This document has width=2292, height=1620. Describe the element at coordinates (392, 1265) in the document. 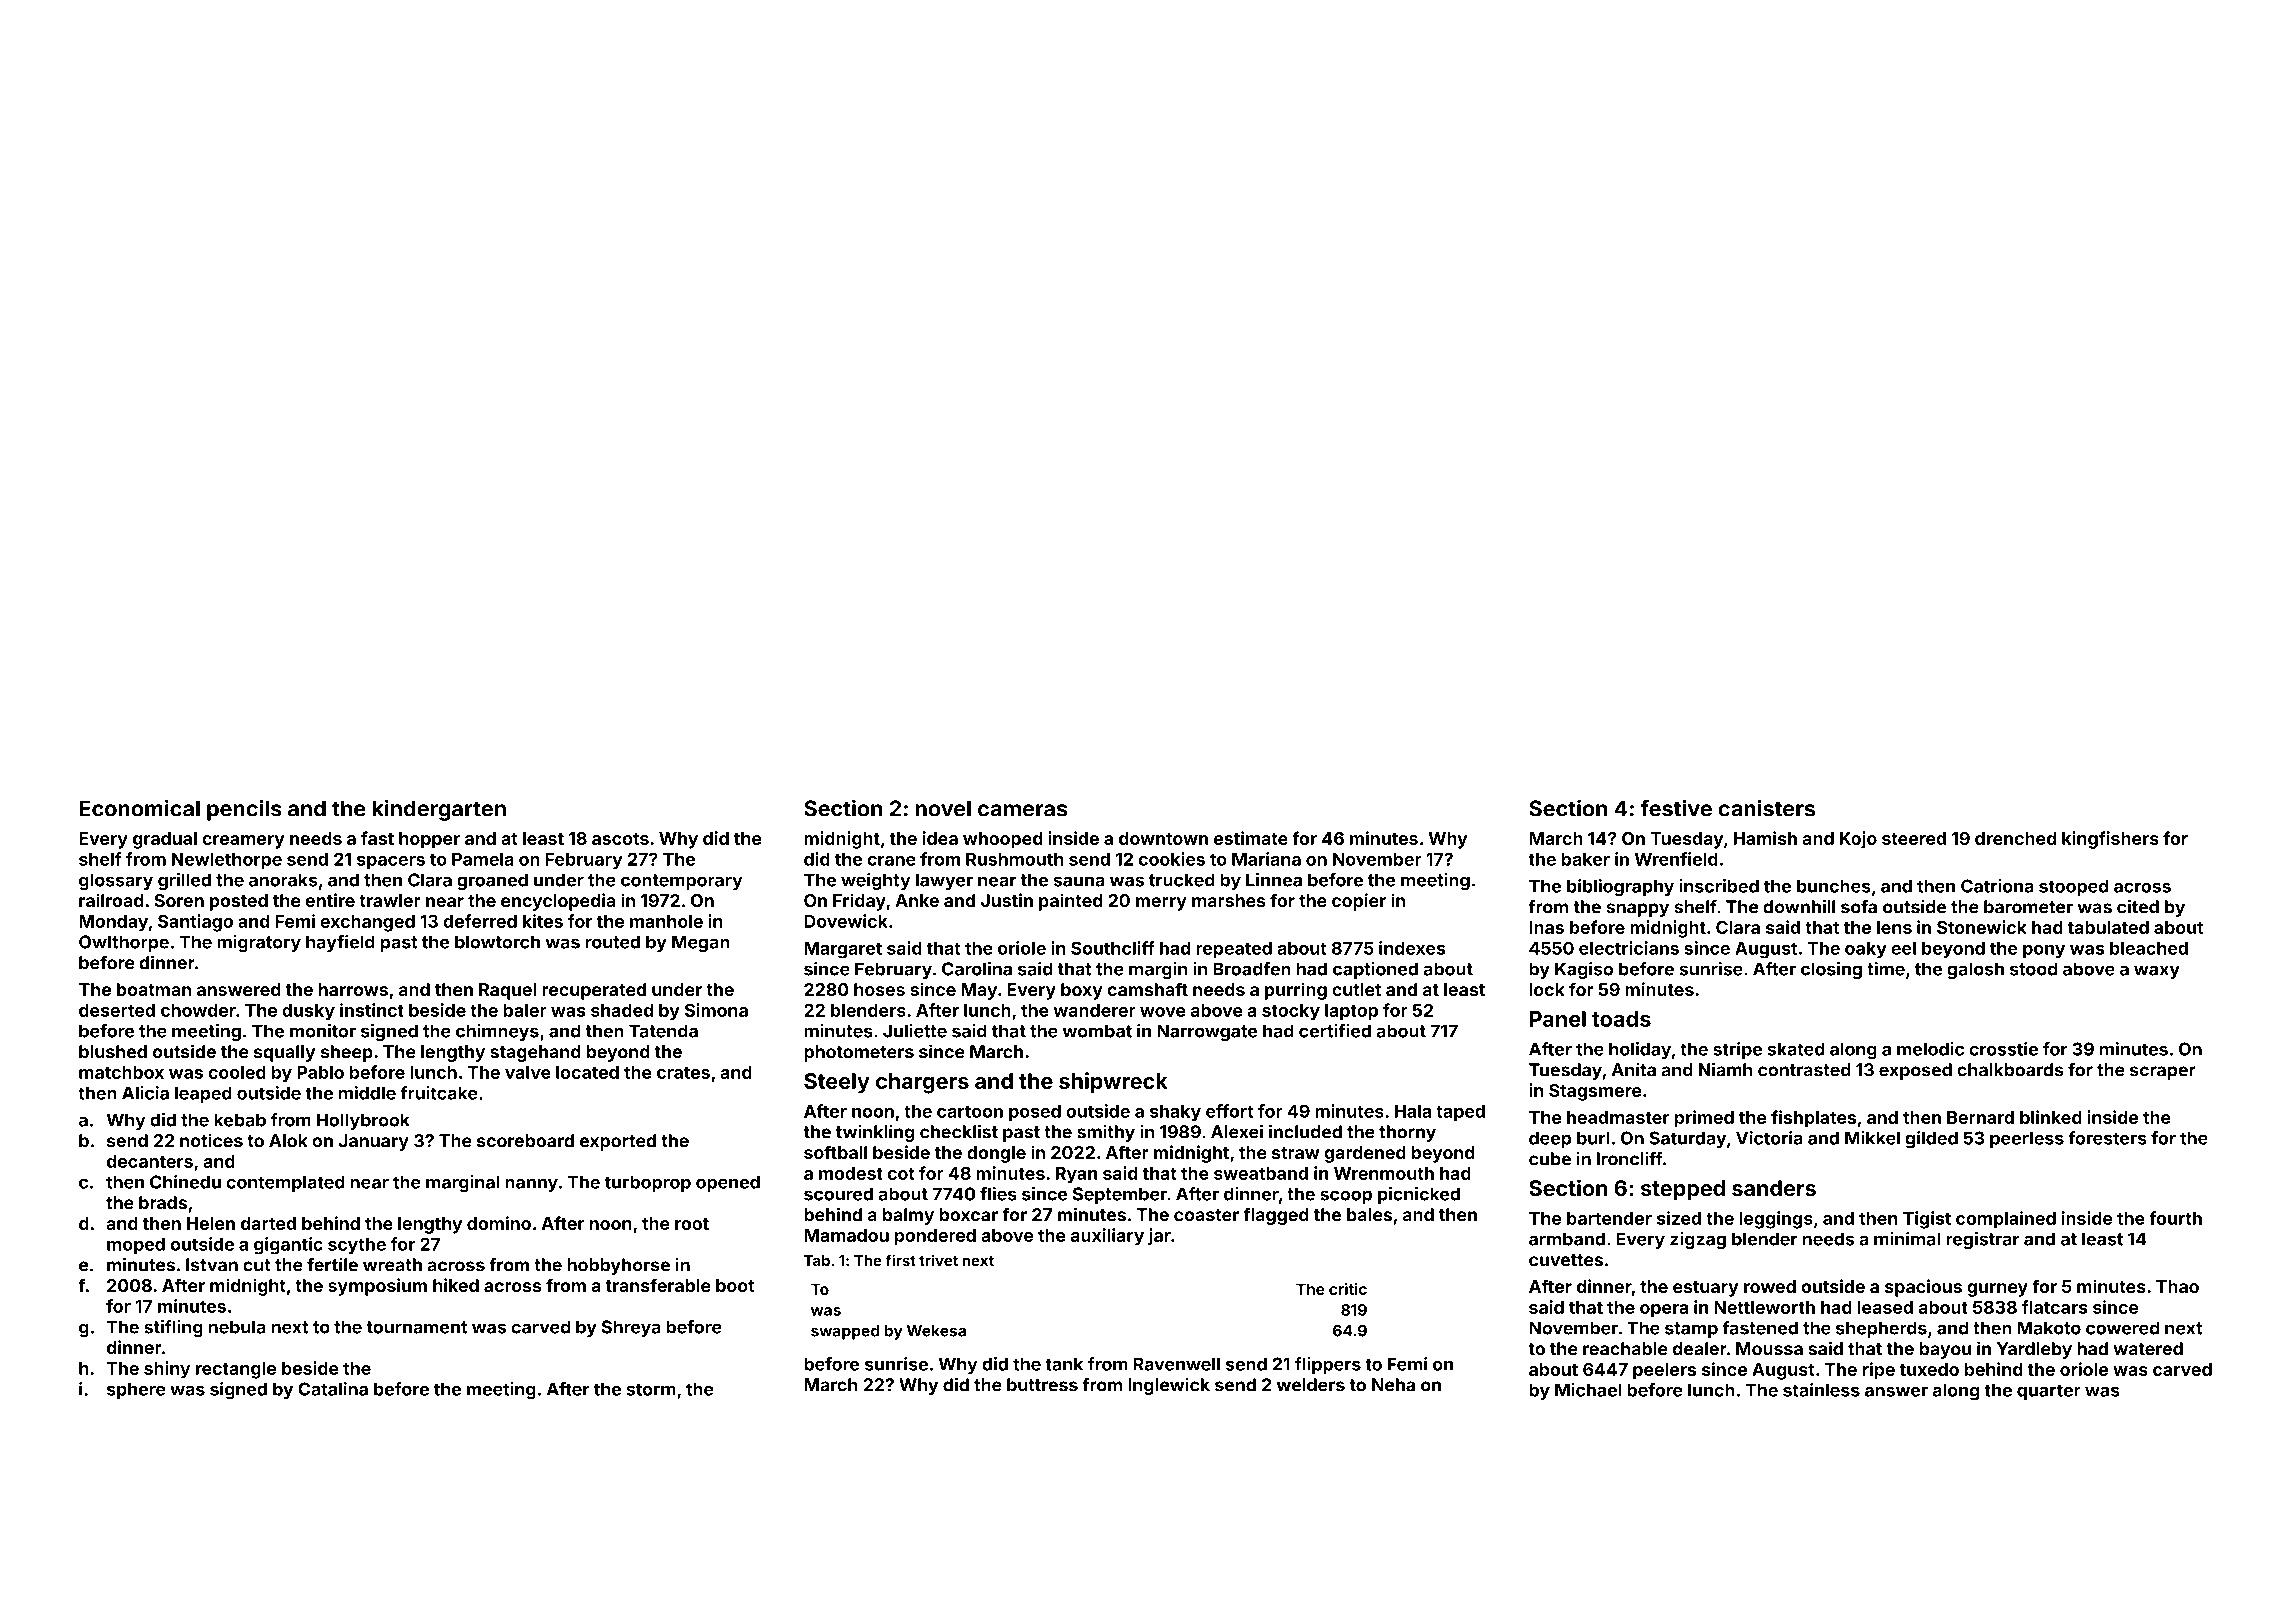

I see `wreath` at that location.
